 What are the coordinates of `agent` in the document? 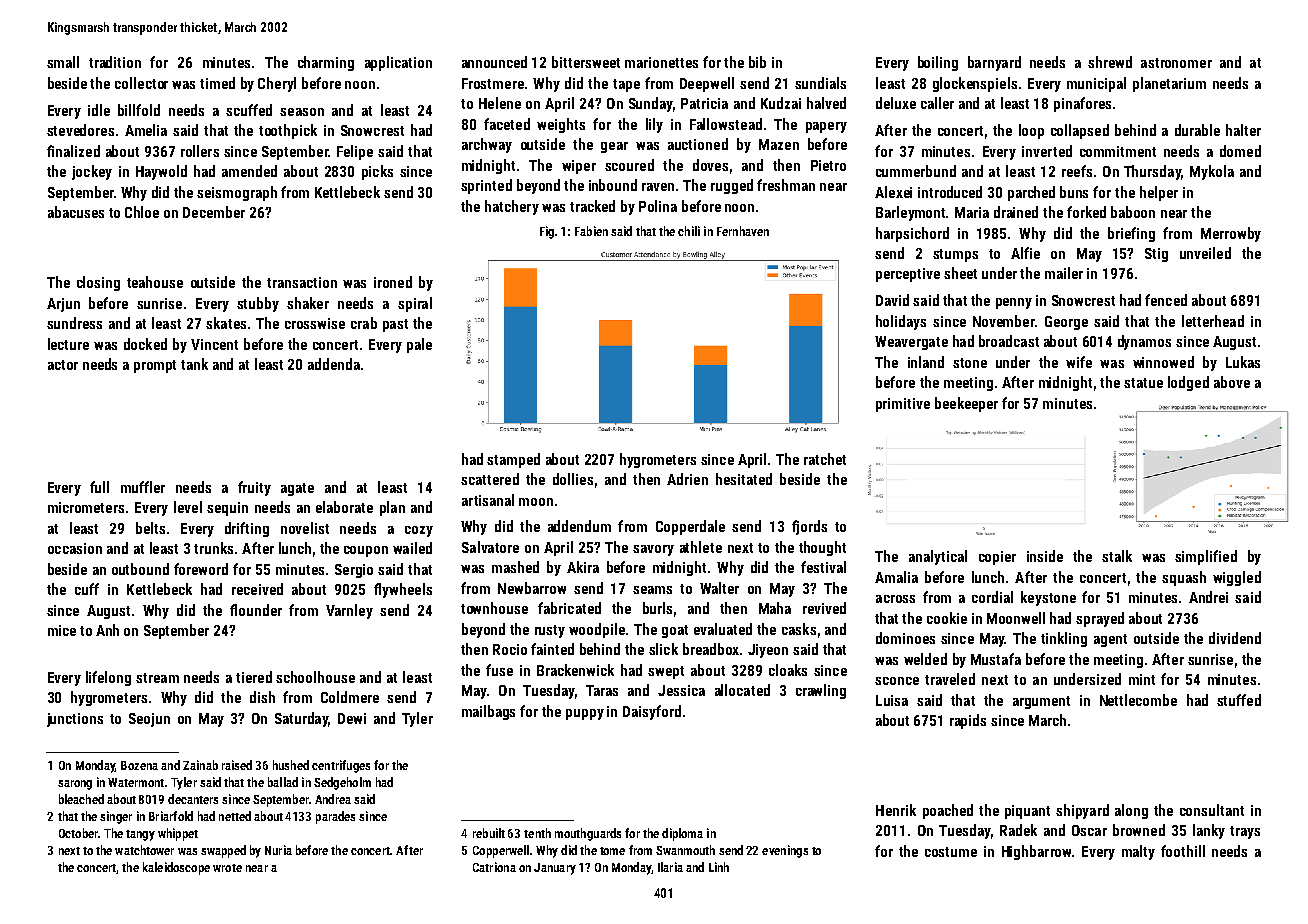 It's located at (1110, 640).
